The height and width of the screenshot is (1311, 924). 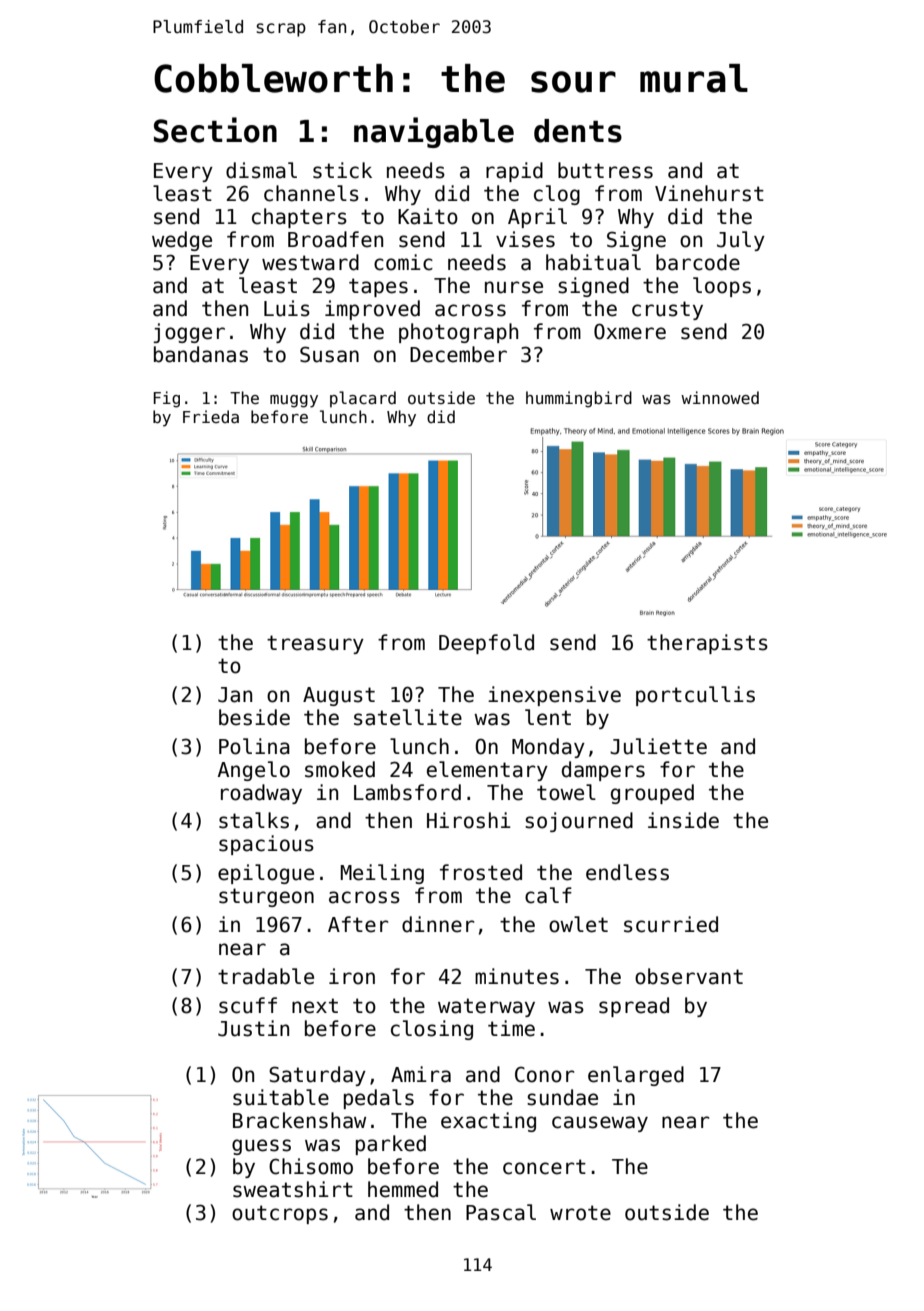 I want to click on portcullis, so click(x=695, y=696).
